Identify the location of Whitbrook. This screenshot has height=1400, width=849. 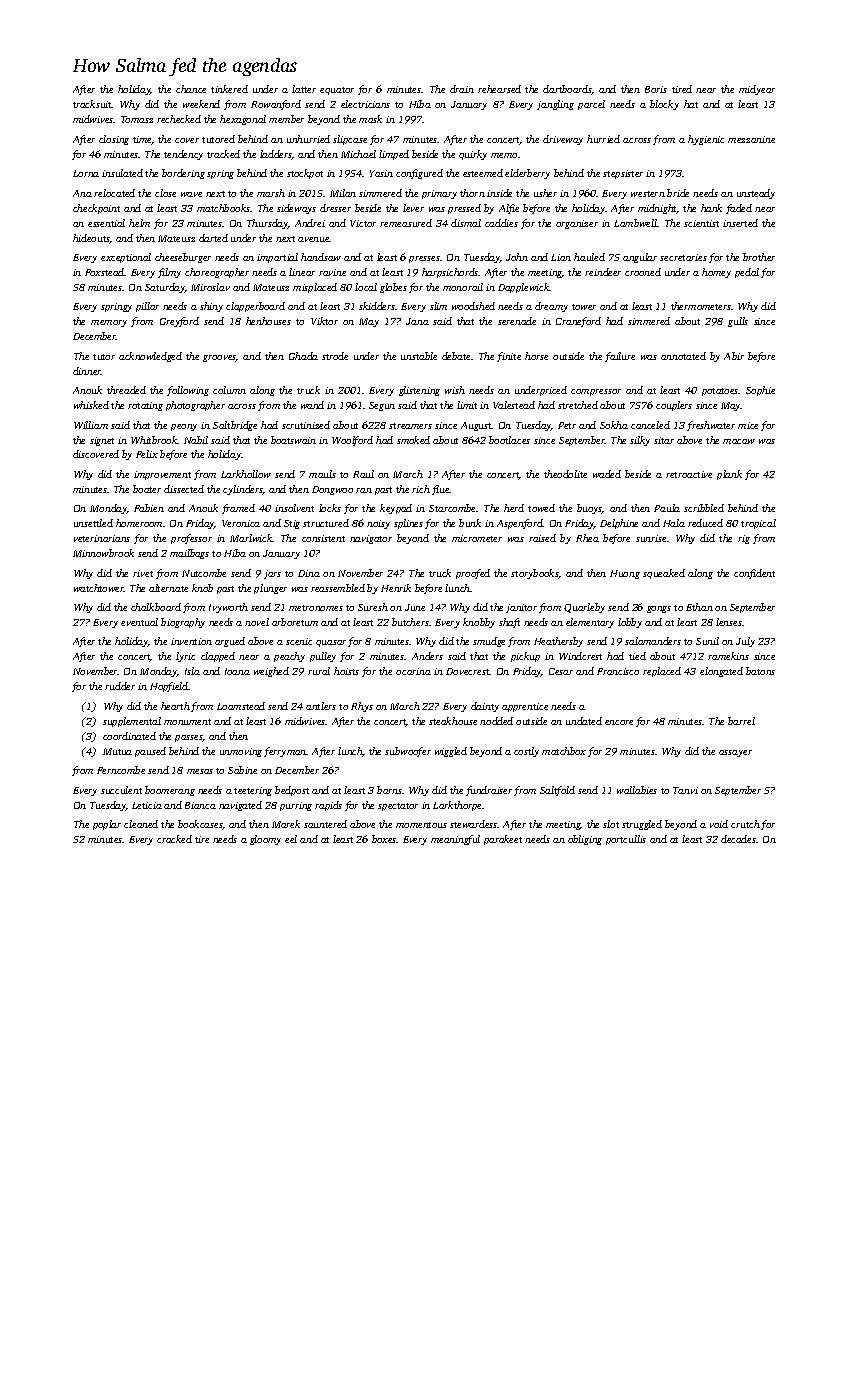
(154, 440).
